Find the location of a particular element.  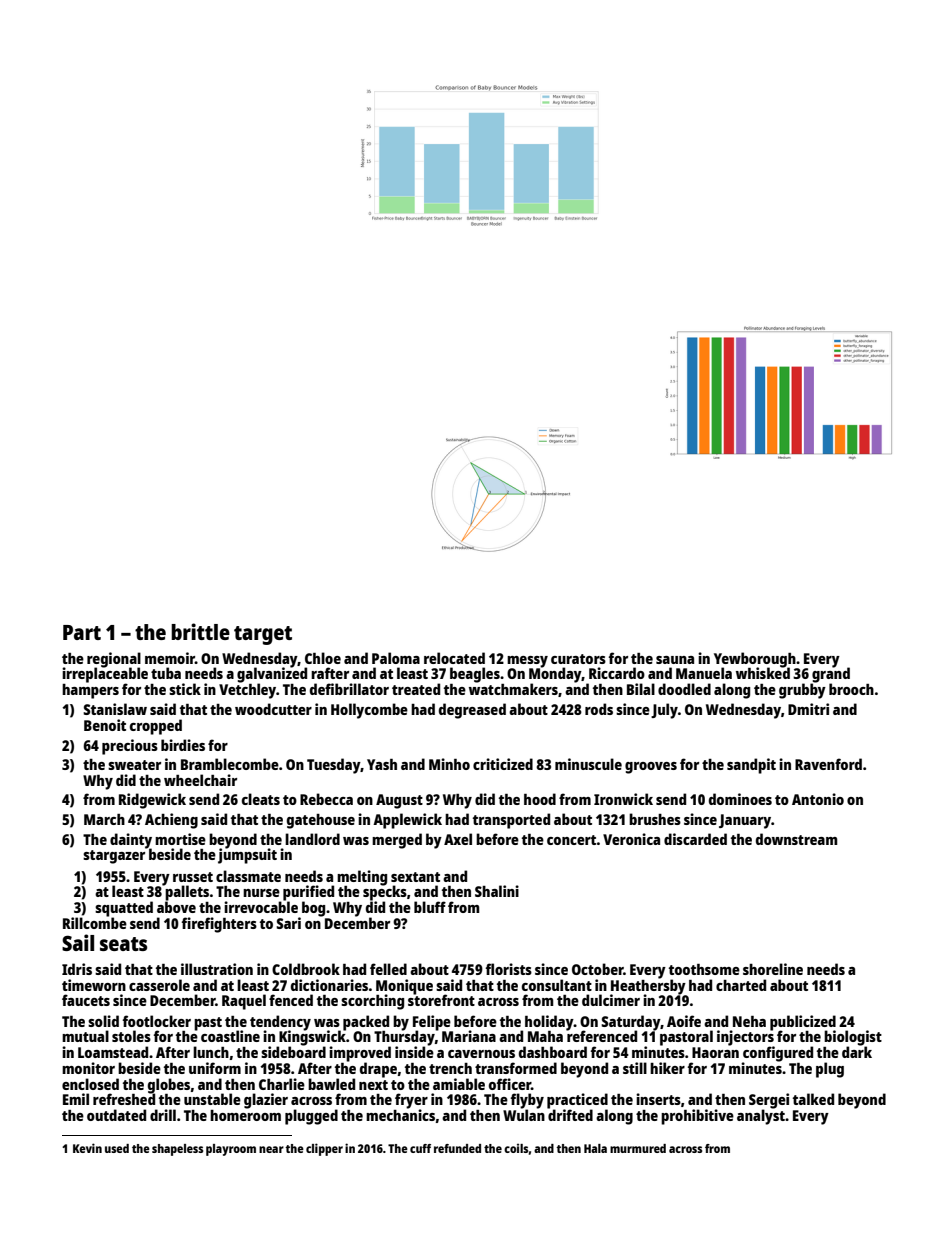

Yewborough is located at coordinates (755, 659).
